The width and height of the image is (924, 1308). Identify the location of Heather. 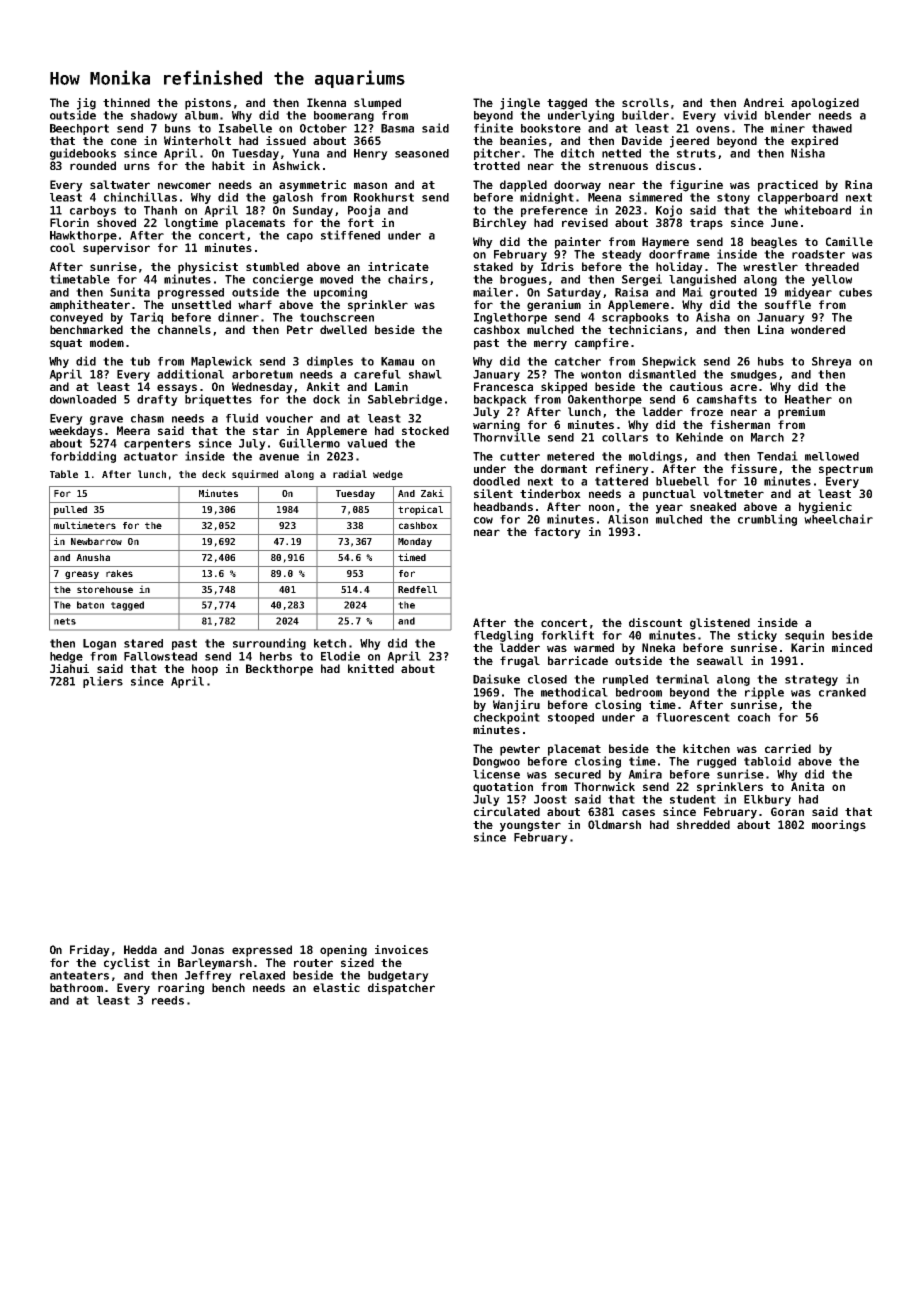
(808, 399).
